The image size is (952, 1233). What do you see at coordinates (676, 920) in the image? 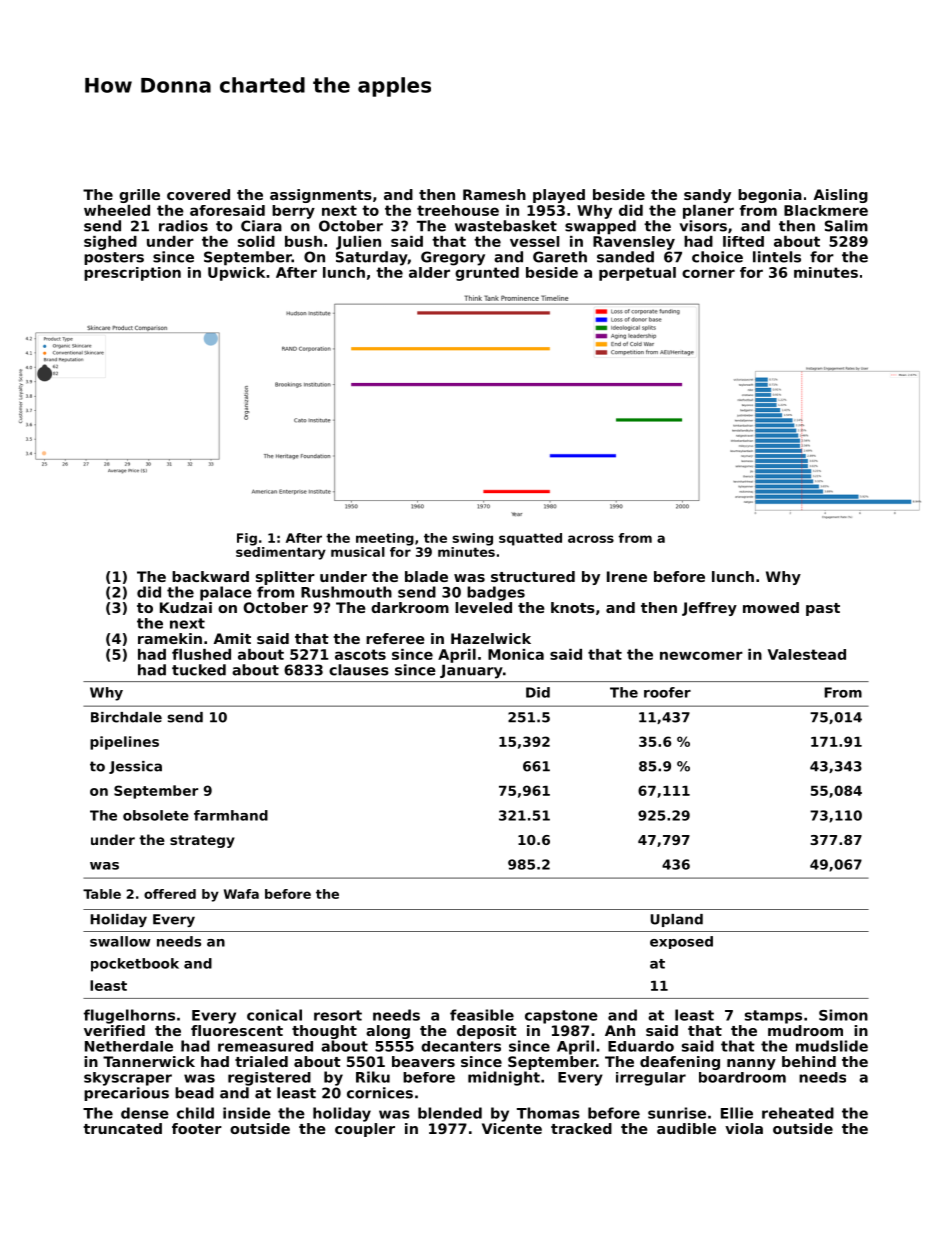
I see `Upland` at bounding box center [676, 920].
